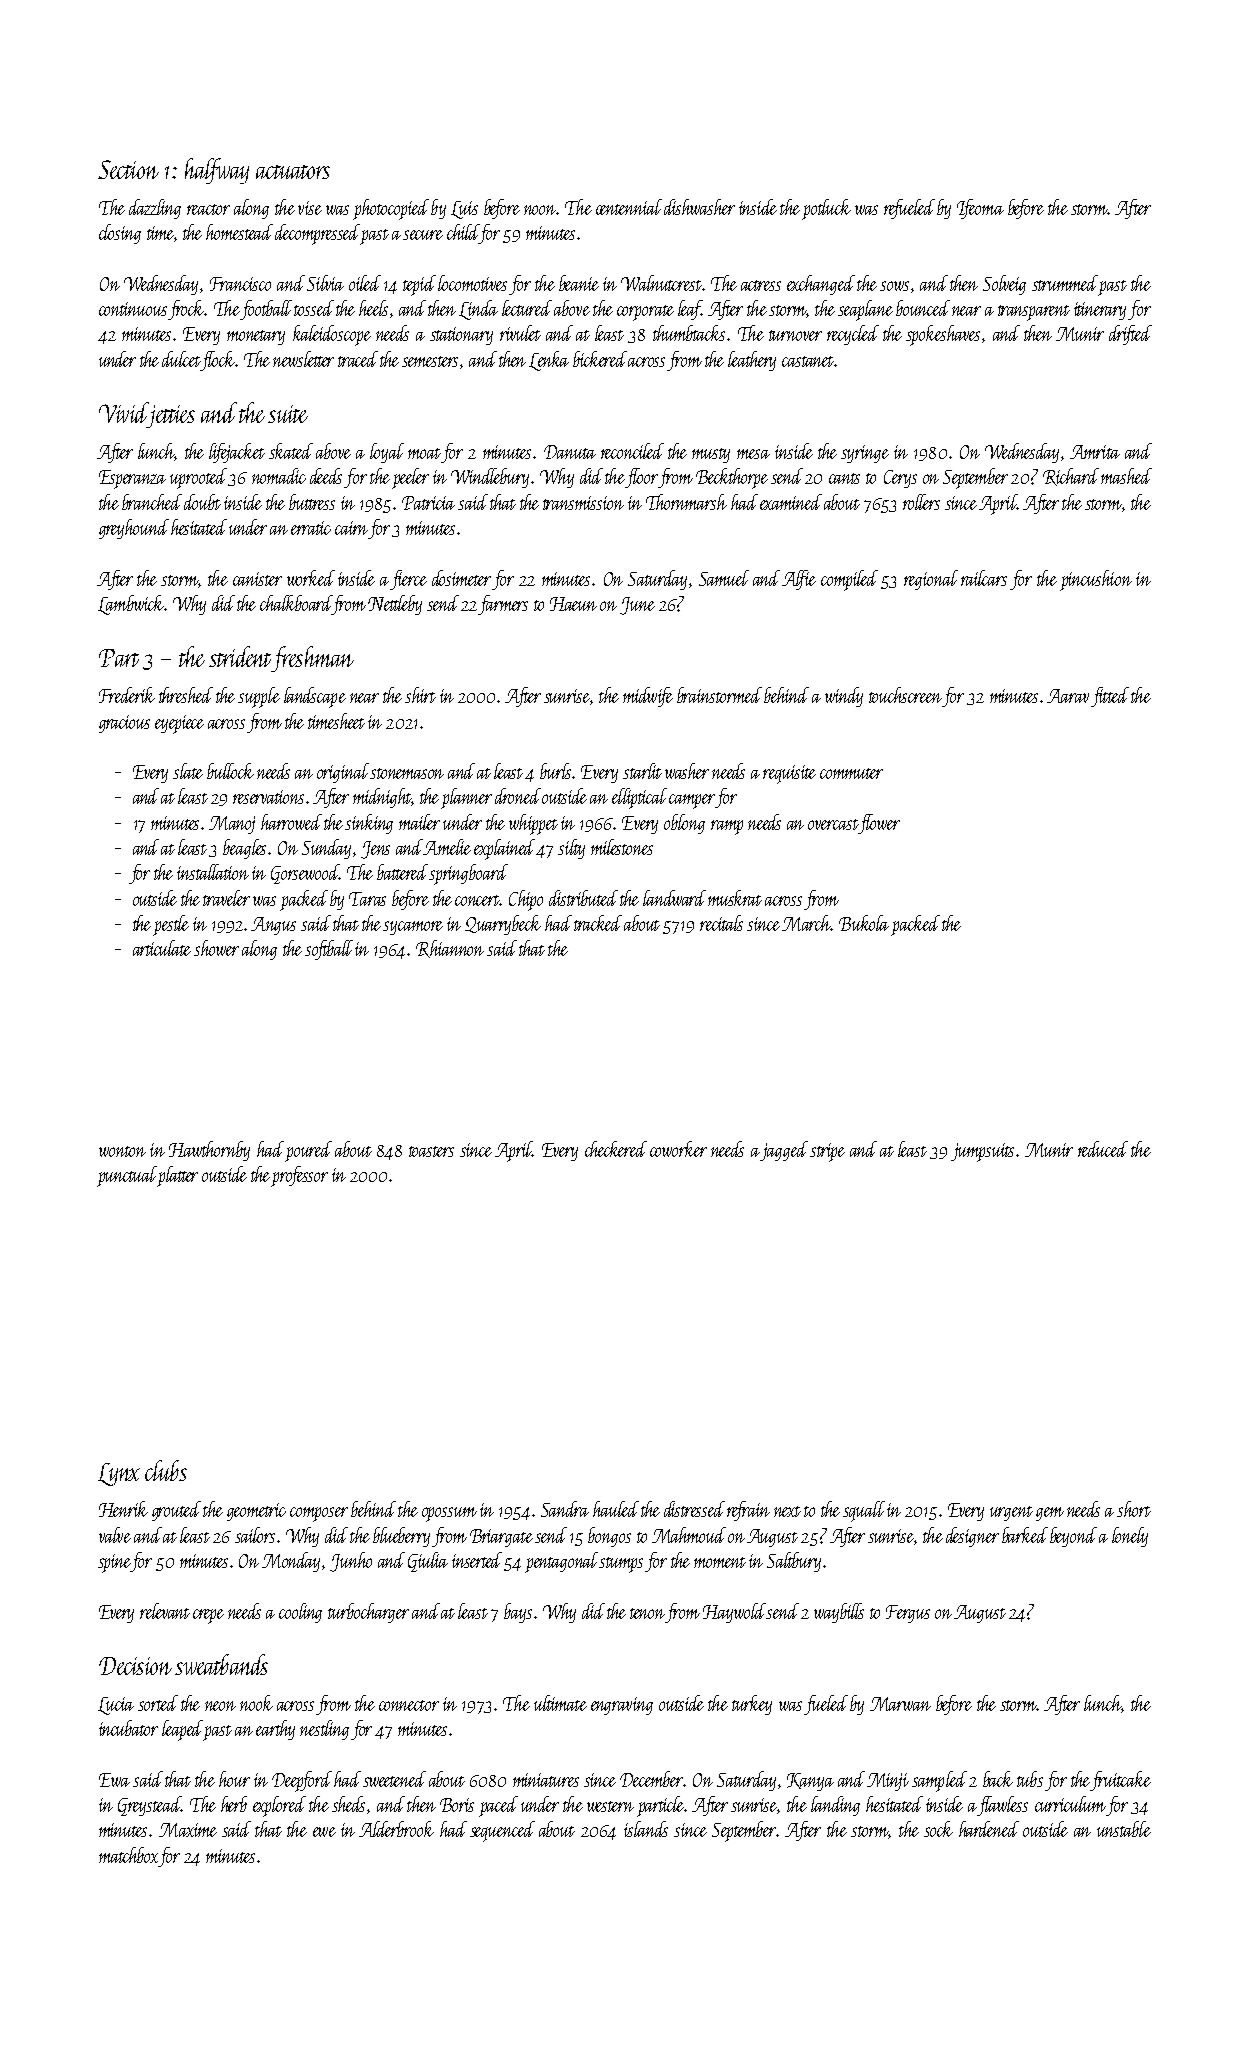 The width and height of the screenshot is (1248, 2055). Describe the element at coordinates (166, 1470) in the screenshot. I see `clubs` at that location.
